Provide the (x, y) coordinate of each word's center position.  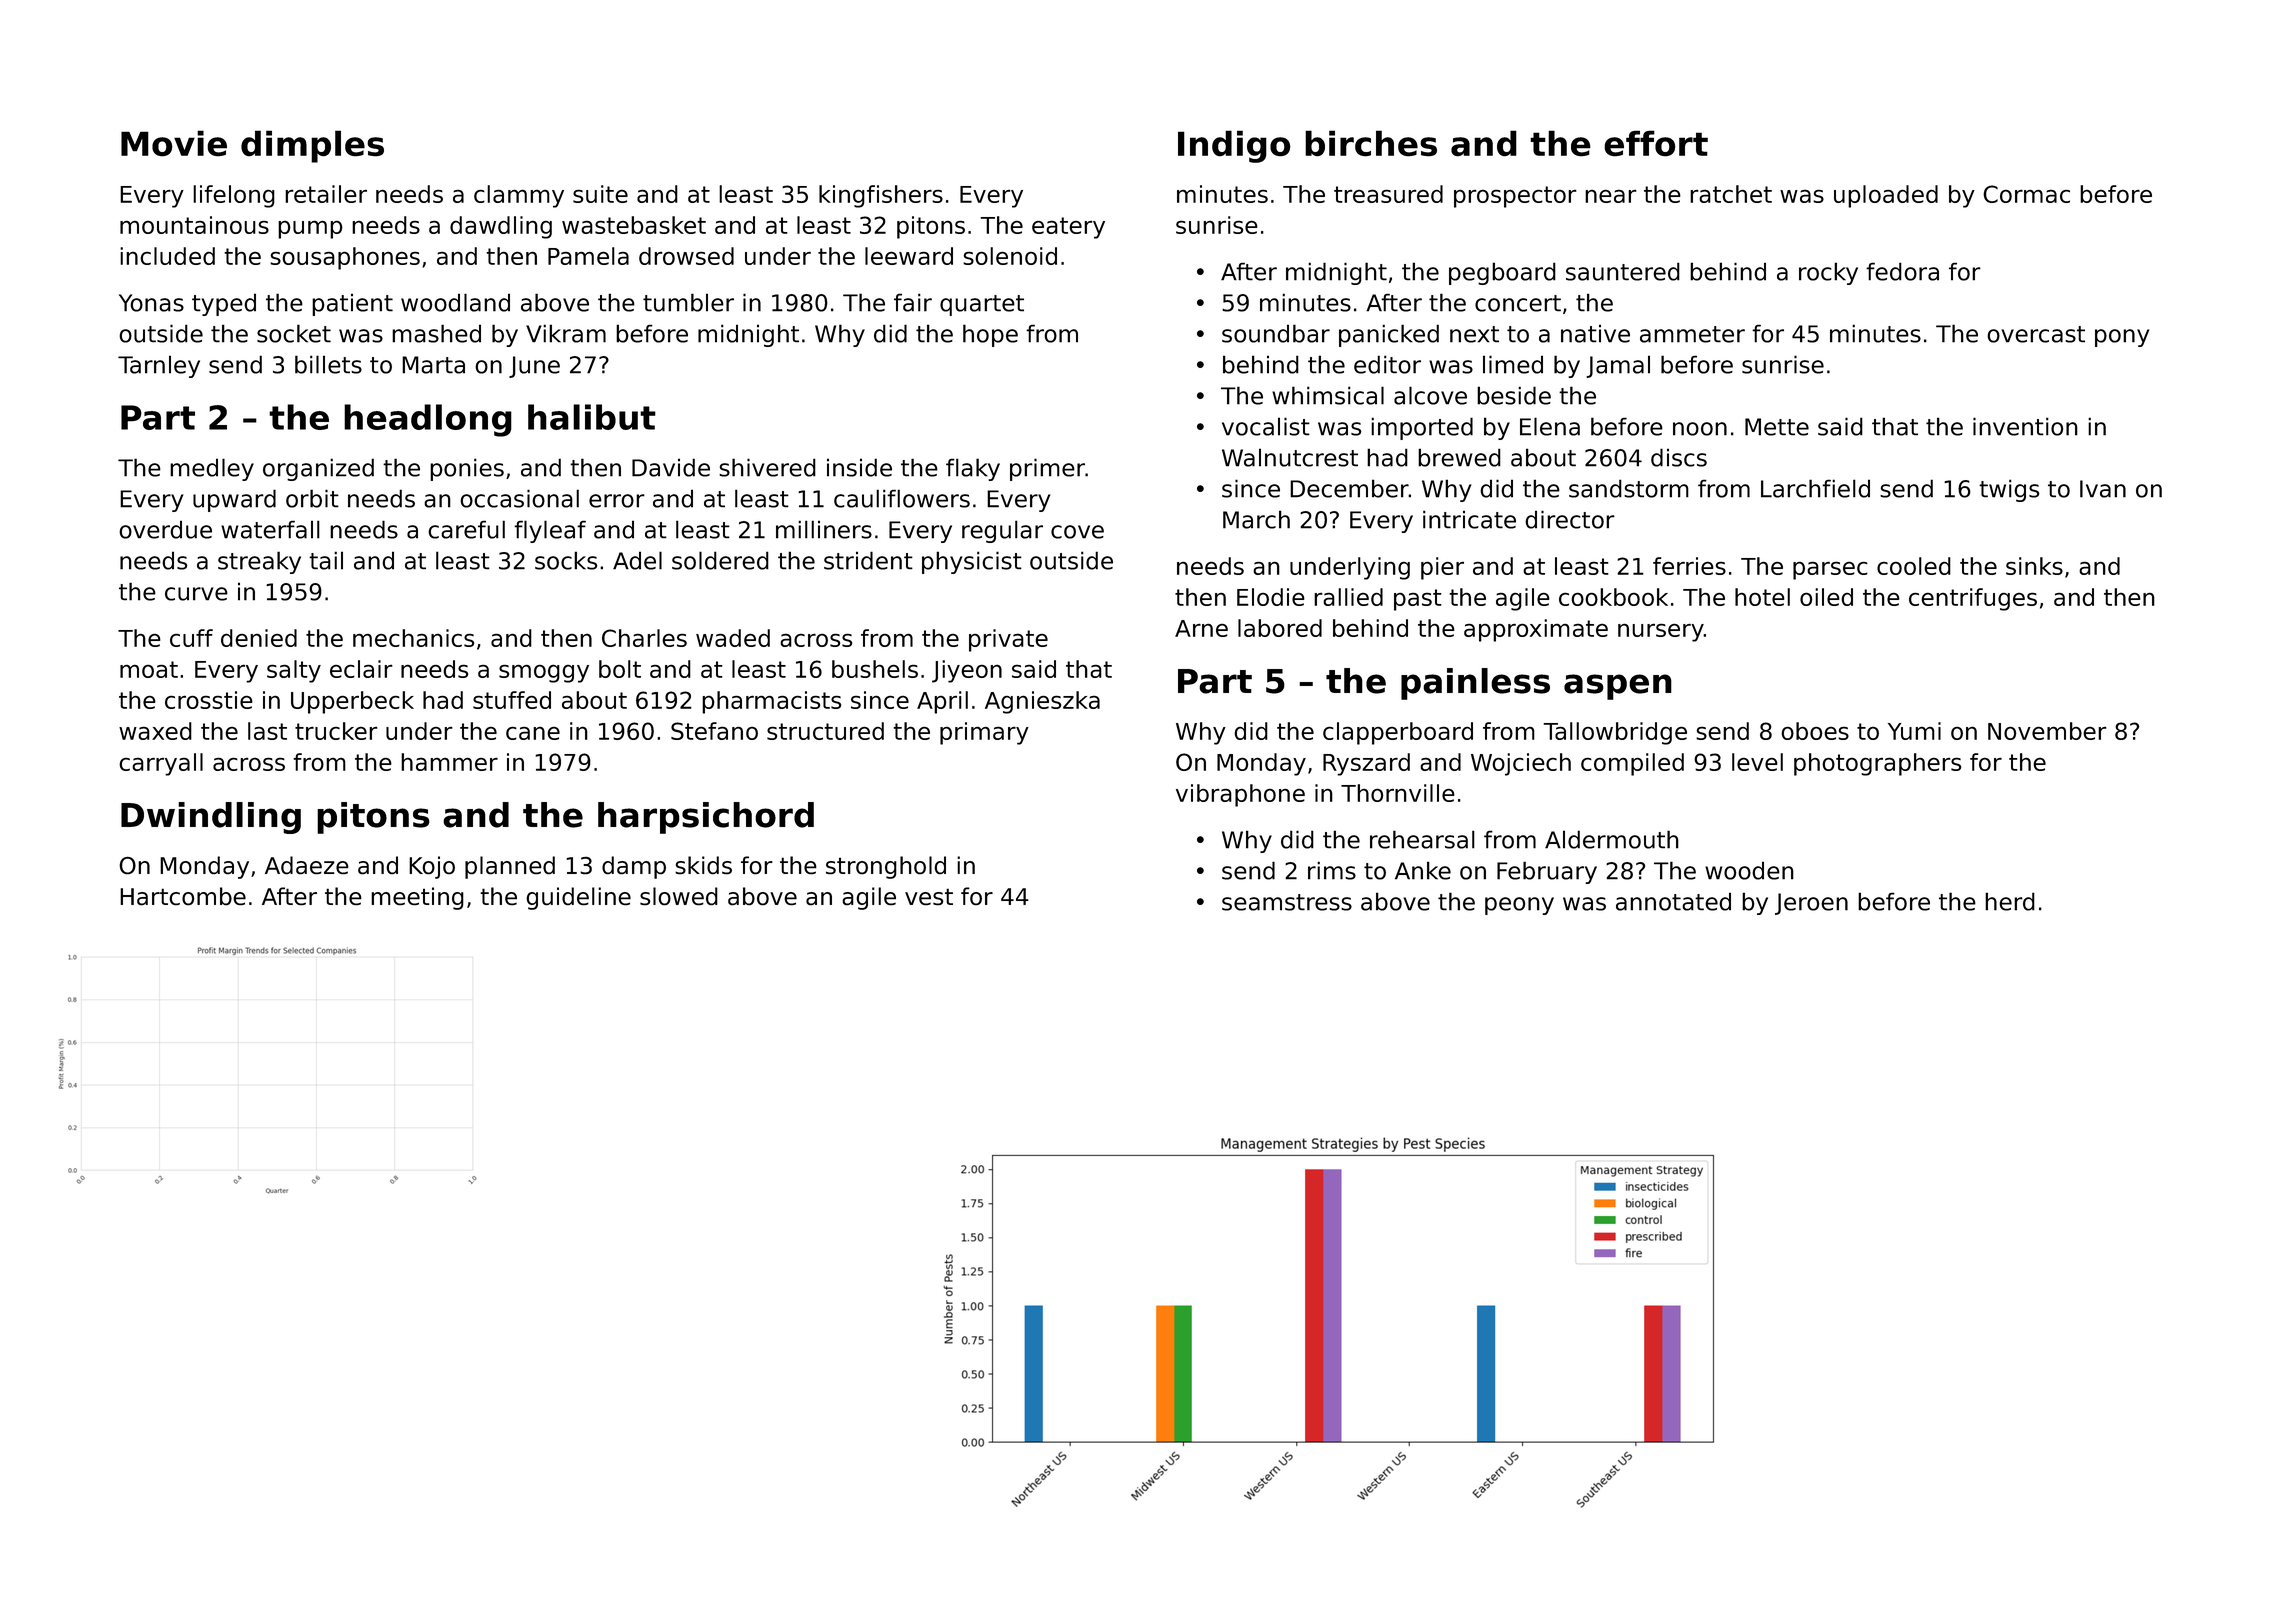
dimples (312, 146)
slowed (679, 896)
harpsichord (706, 818)
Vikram (566, 333)
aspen (1618, 687)
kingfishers (881, 196)
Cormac (2026, 194)
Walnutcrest (1290, 458)
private (1008, 640)
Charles (644, 638)
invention (2025, 426)
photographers (1877, 764)
